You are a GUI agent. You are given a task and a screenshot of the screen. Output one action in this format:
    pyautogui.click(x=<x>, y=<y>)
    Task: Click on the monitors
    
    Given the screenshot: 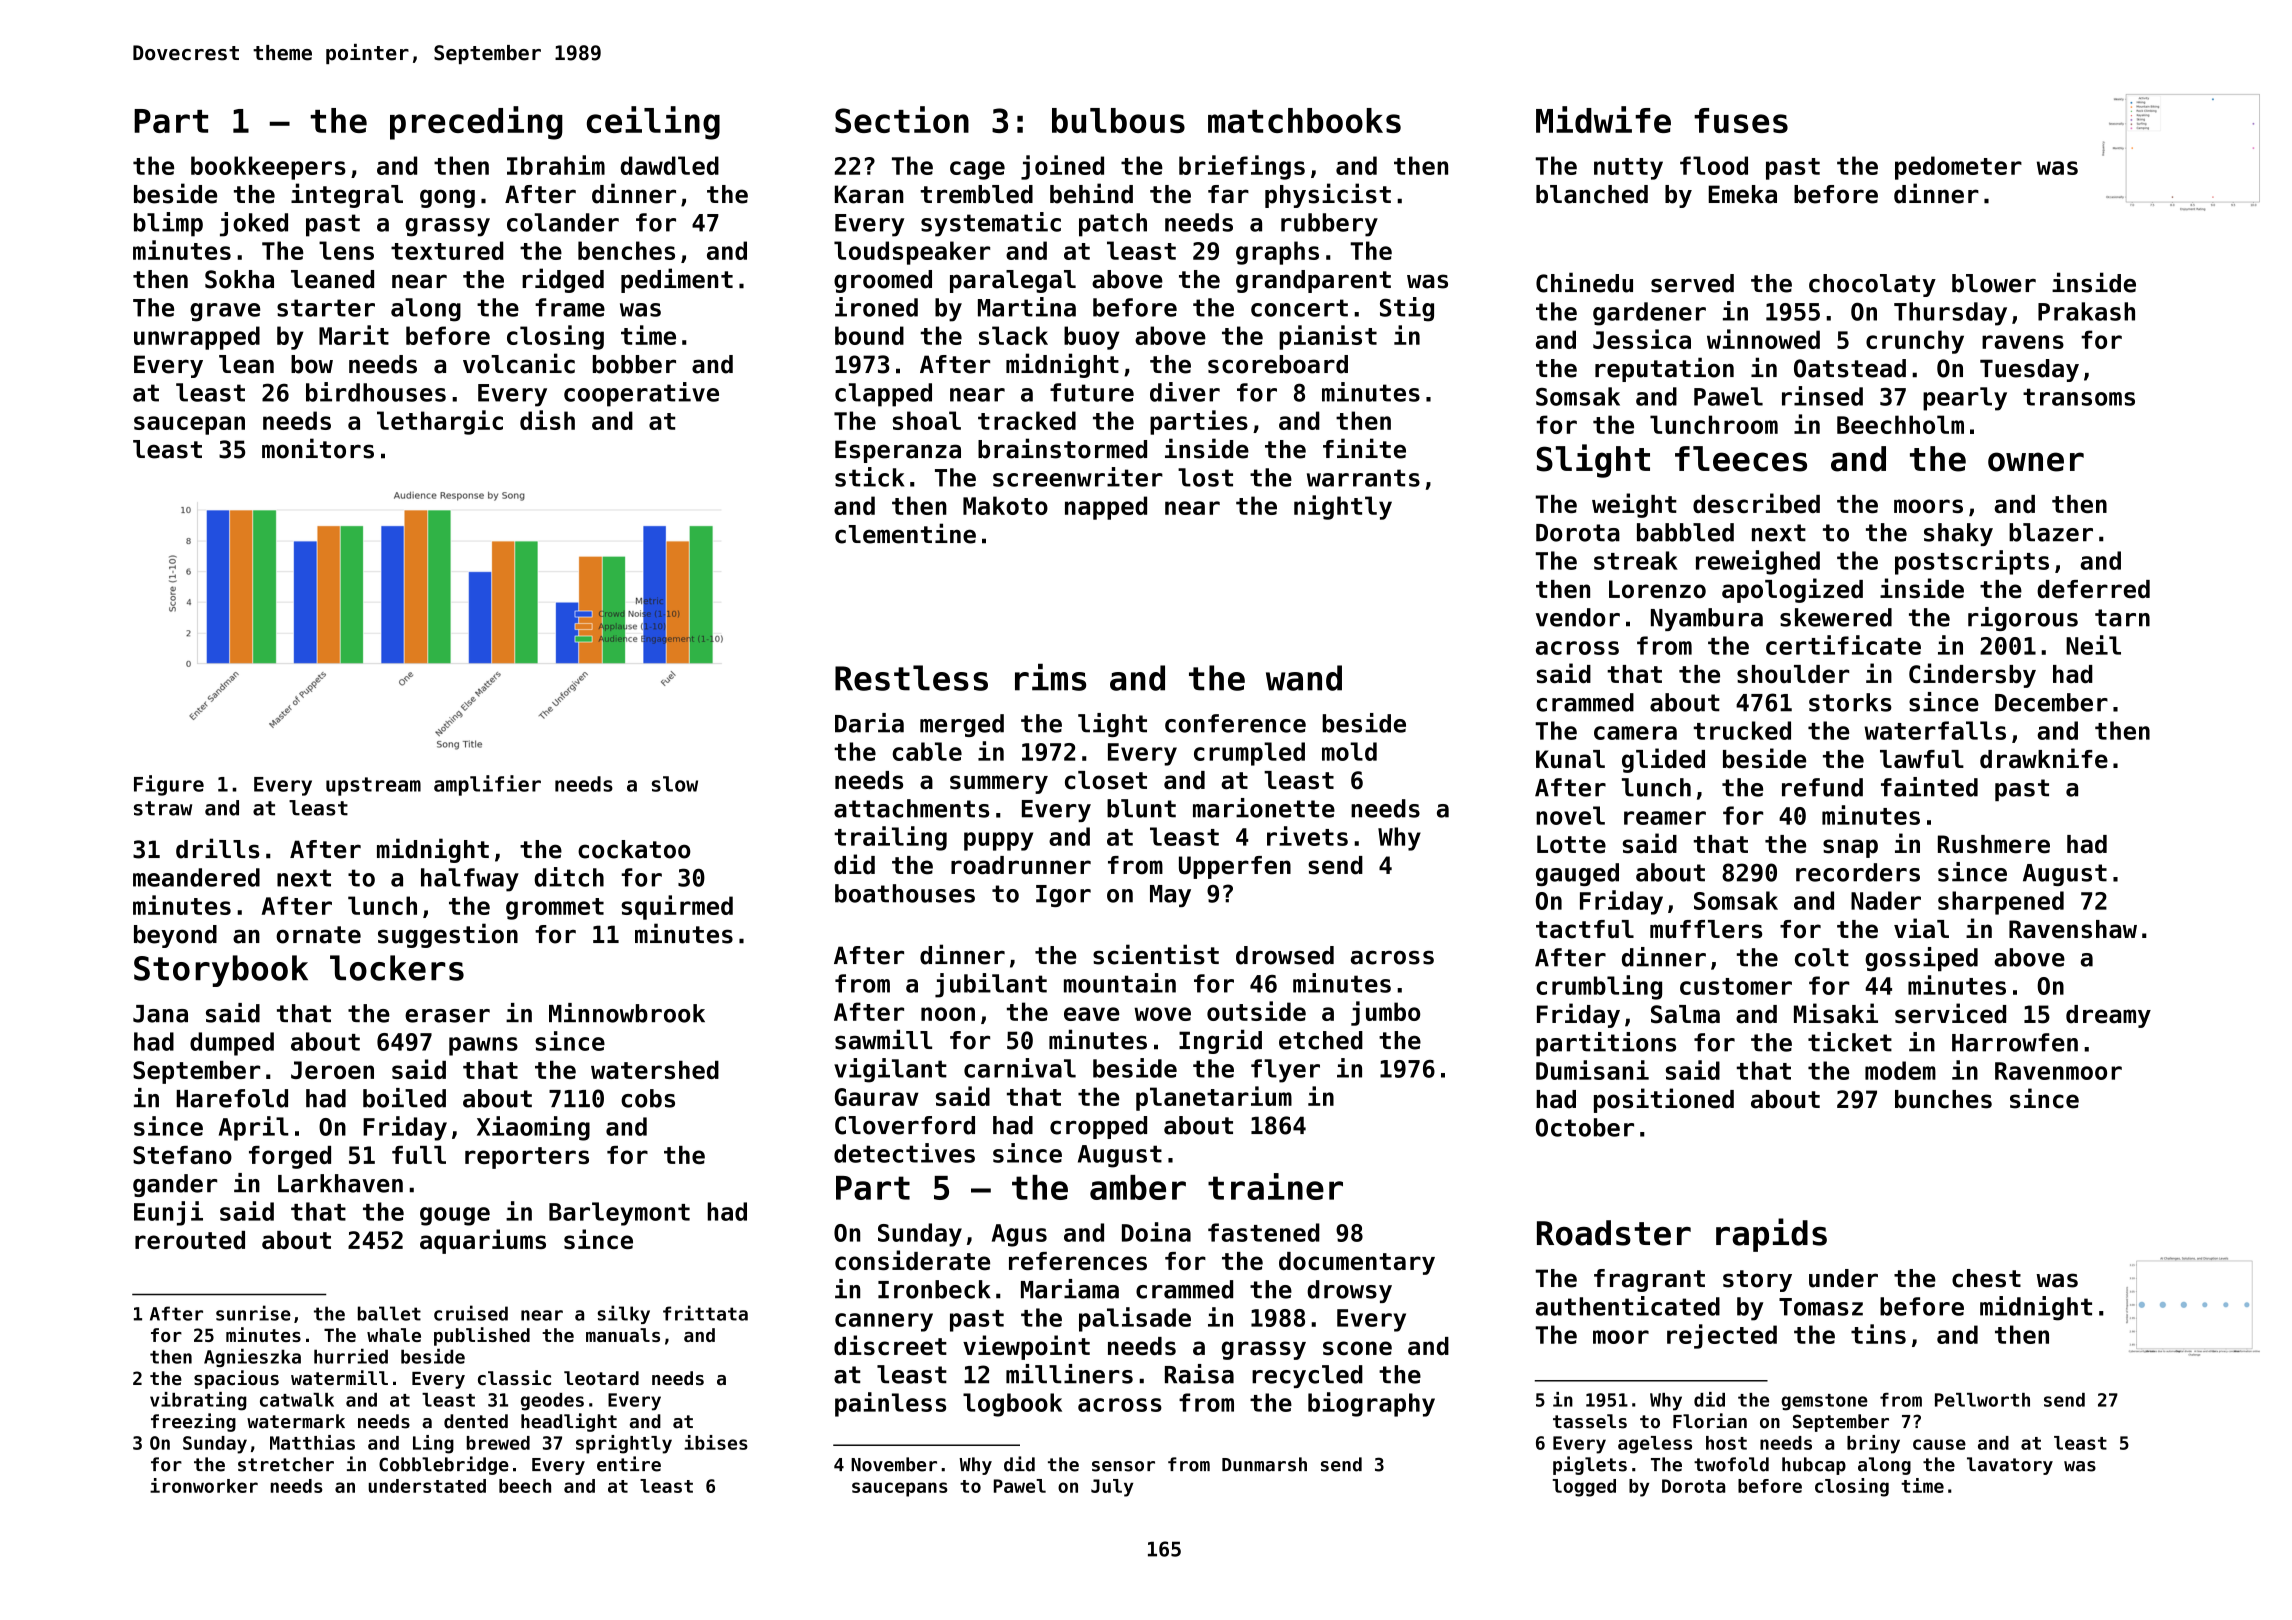 What is the action you would take?
    pyautogui.click(x=318, y=448)
